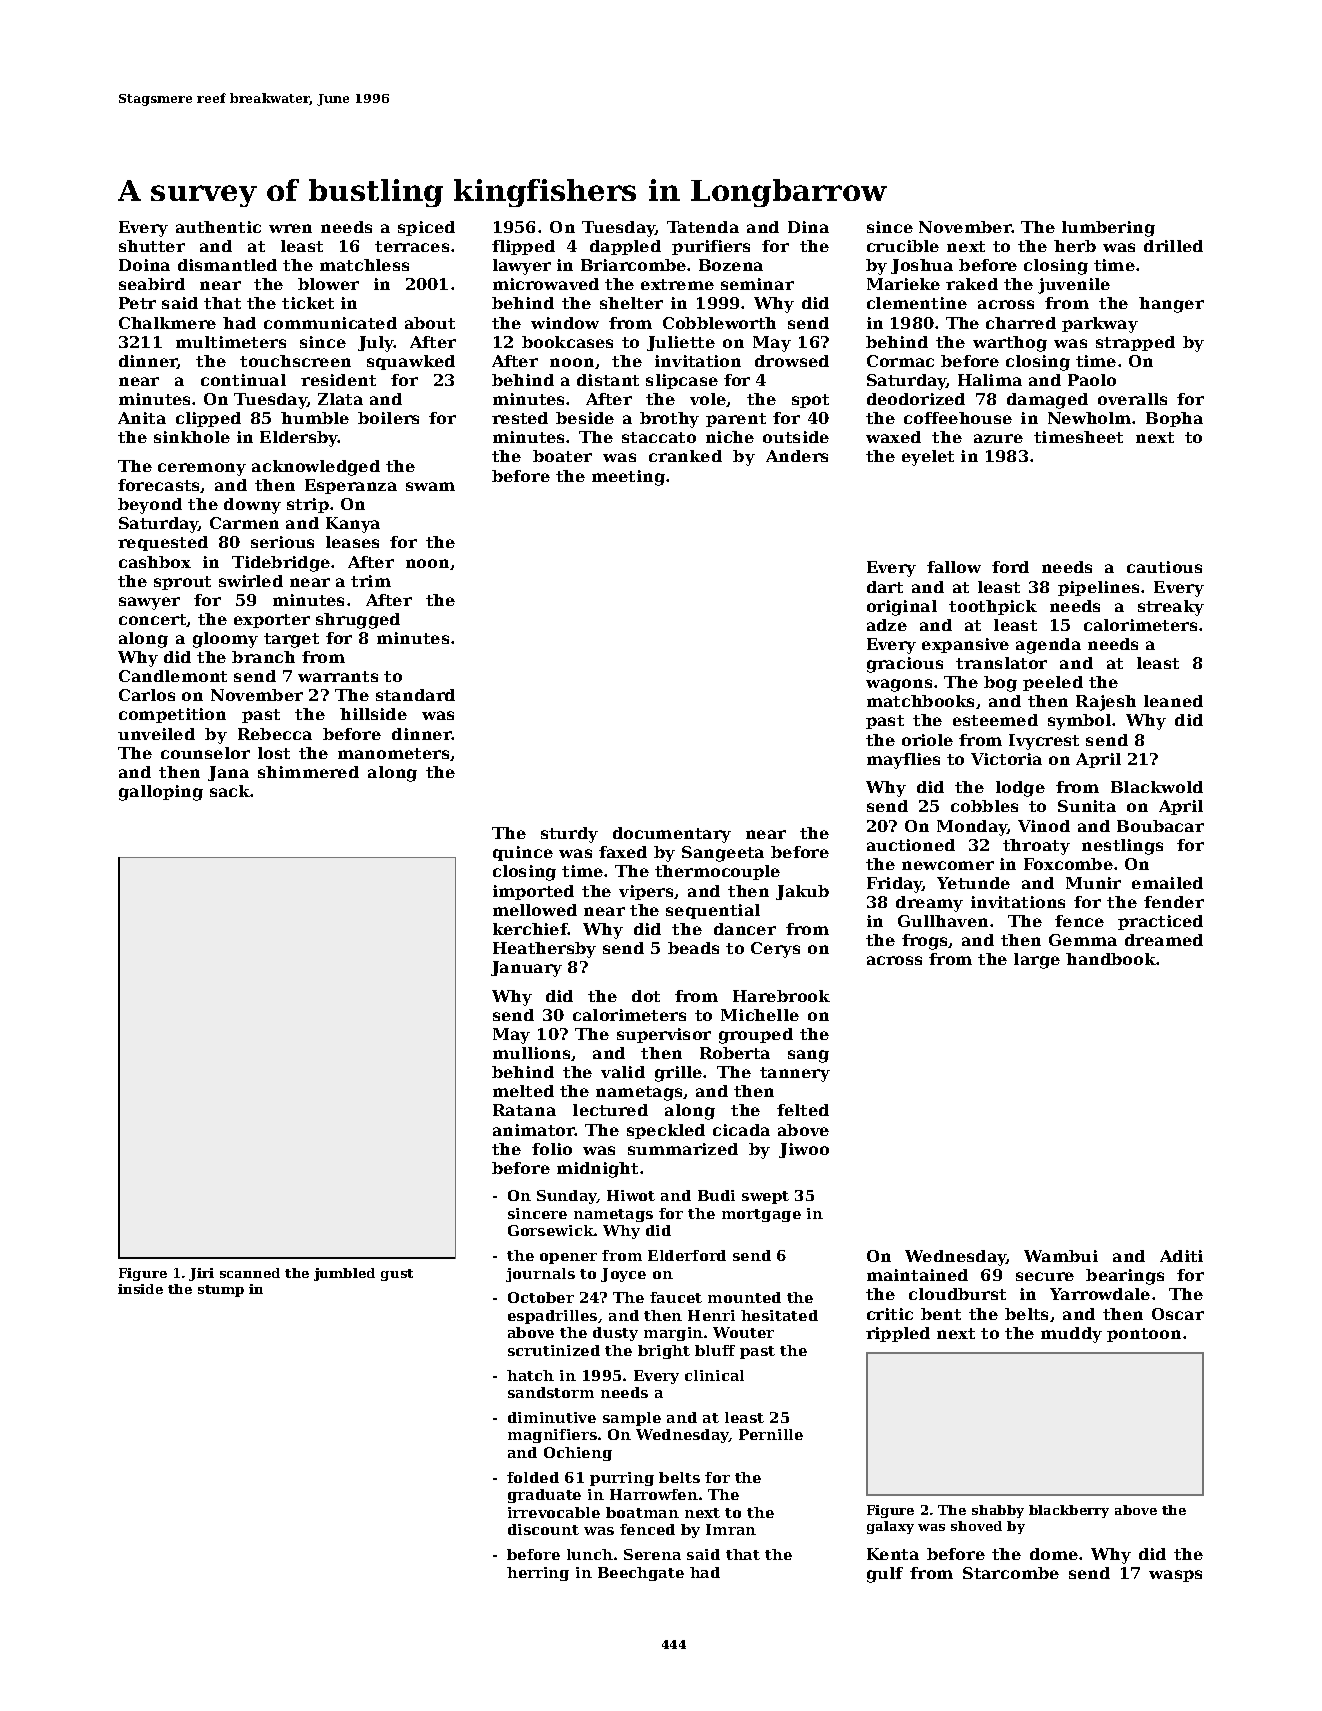  Describe the element at coordinates (290, 228) in the screenshot. I see `wren` at that location.
